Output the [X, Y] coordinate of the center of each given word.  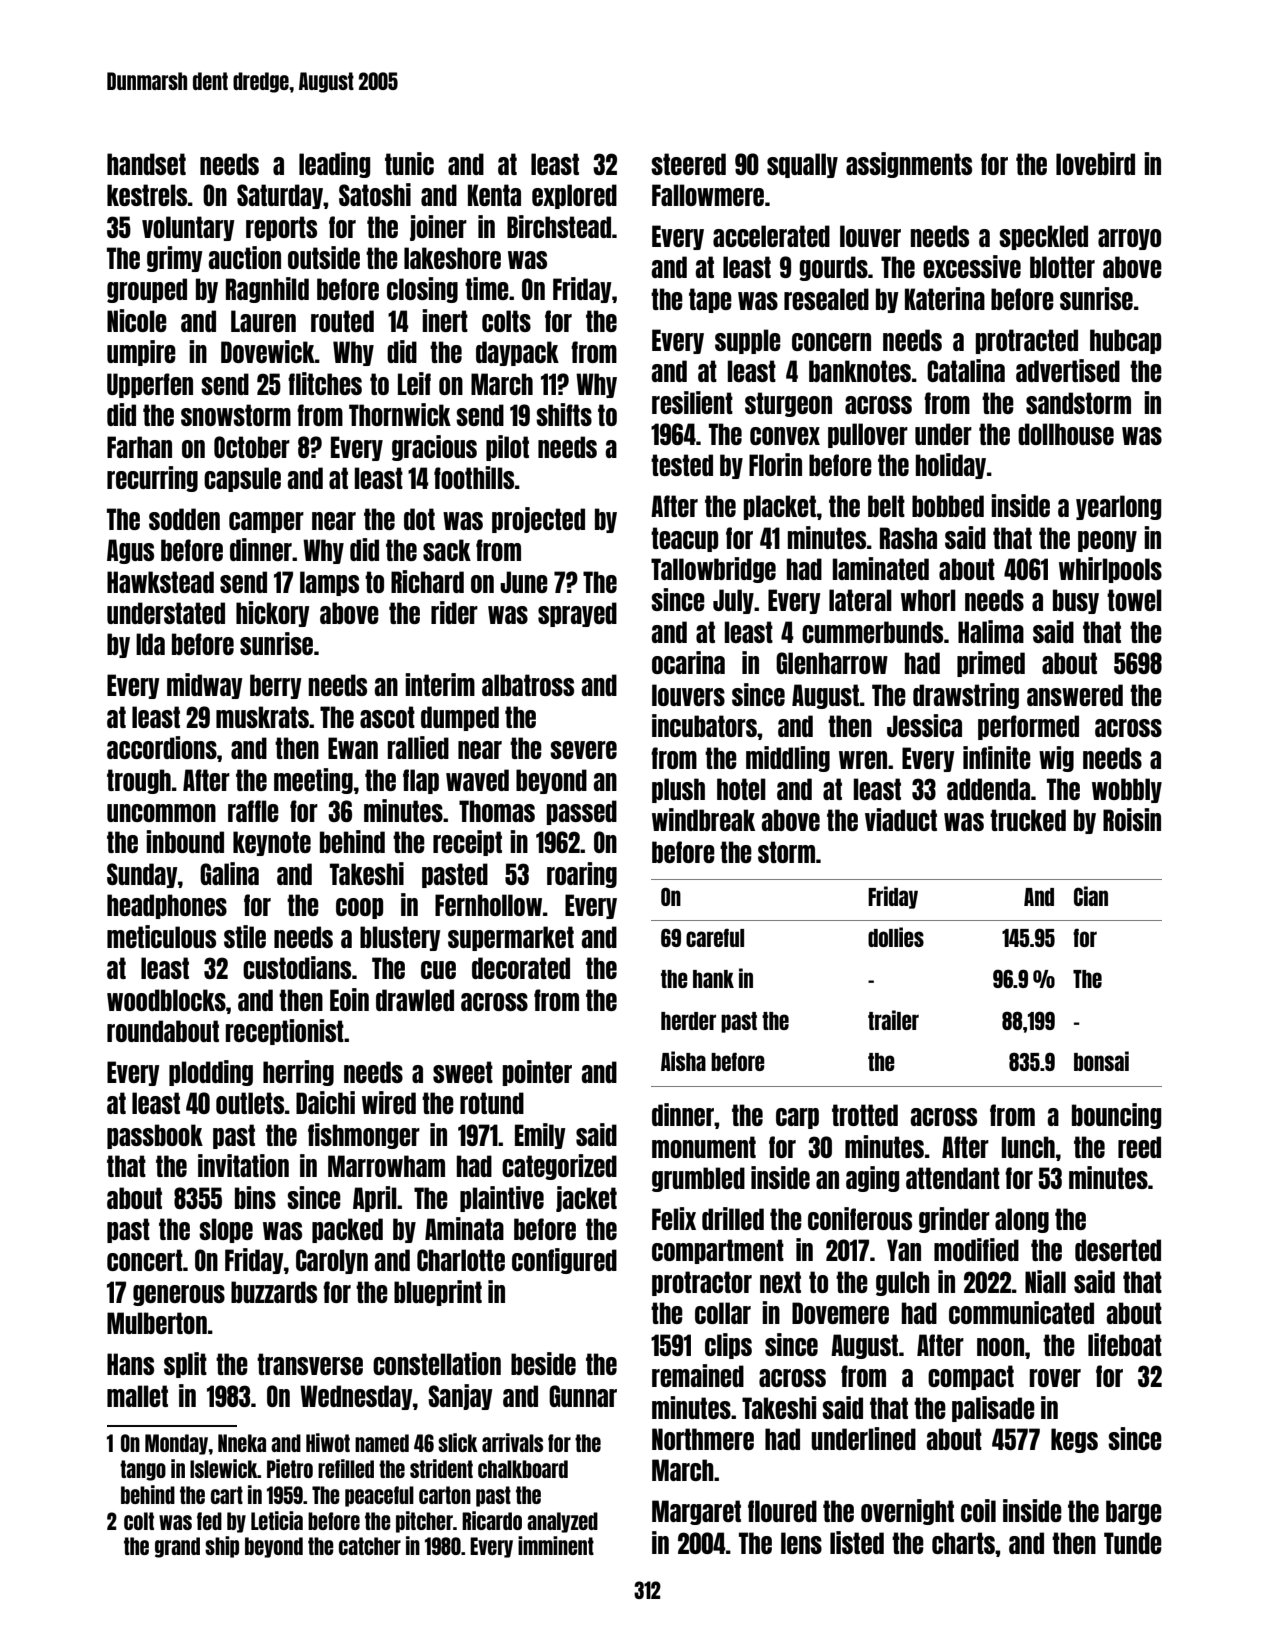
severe [583, 750]
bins [255, 1197]
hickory [273, 614]
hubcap [1125, 341]
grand [177, 1547]
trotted [865, 1115]
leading [334, 165]
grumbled [698, 1179]
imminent [556, 1545]
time [487, 288]
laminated [881, 568]
